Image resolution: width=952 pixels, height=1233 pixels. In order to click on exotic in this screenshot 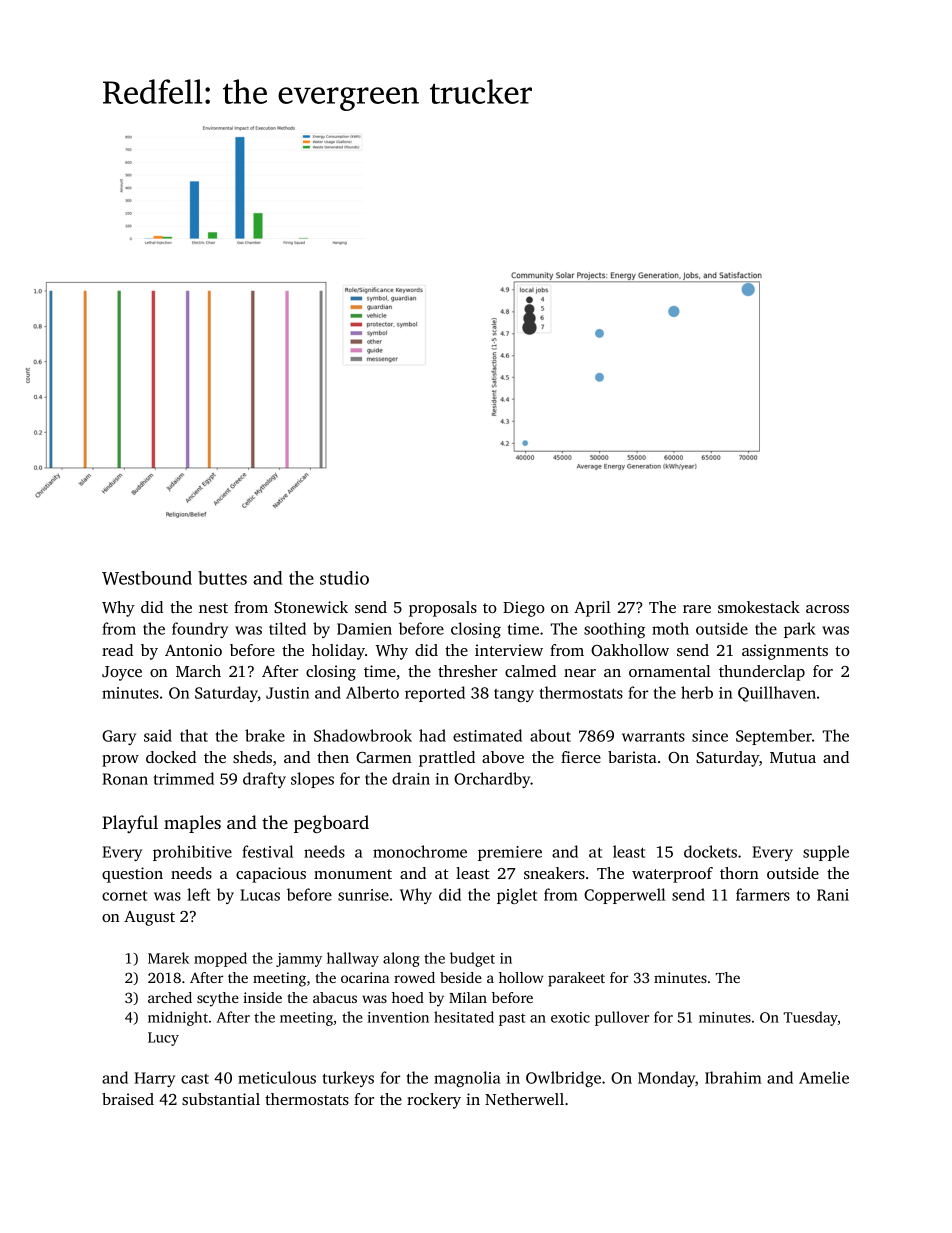, I will do `click(570, 1017)`.
